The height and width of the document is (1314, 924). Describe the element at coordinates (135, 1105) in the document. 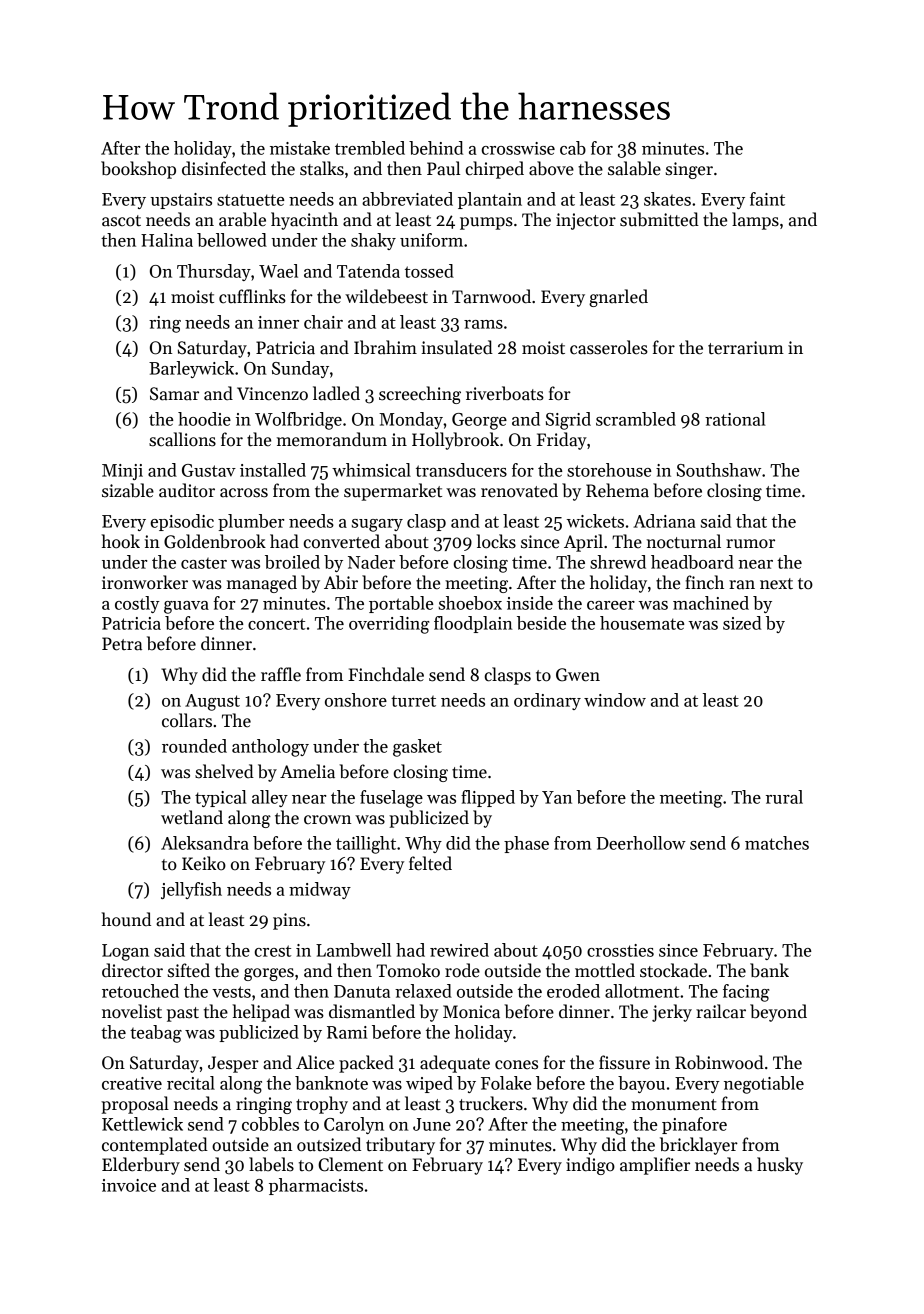

I see `proposal` at that location.
